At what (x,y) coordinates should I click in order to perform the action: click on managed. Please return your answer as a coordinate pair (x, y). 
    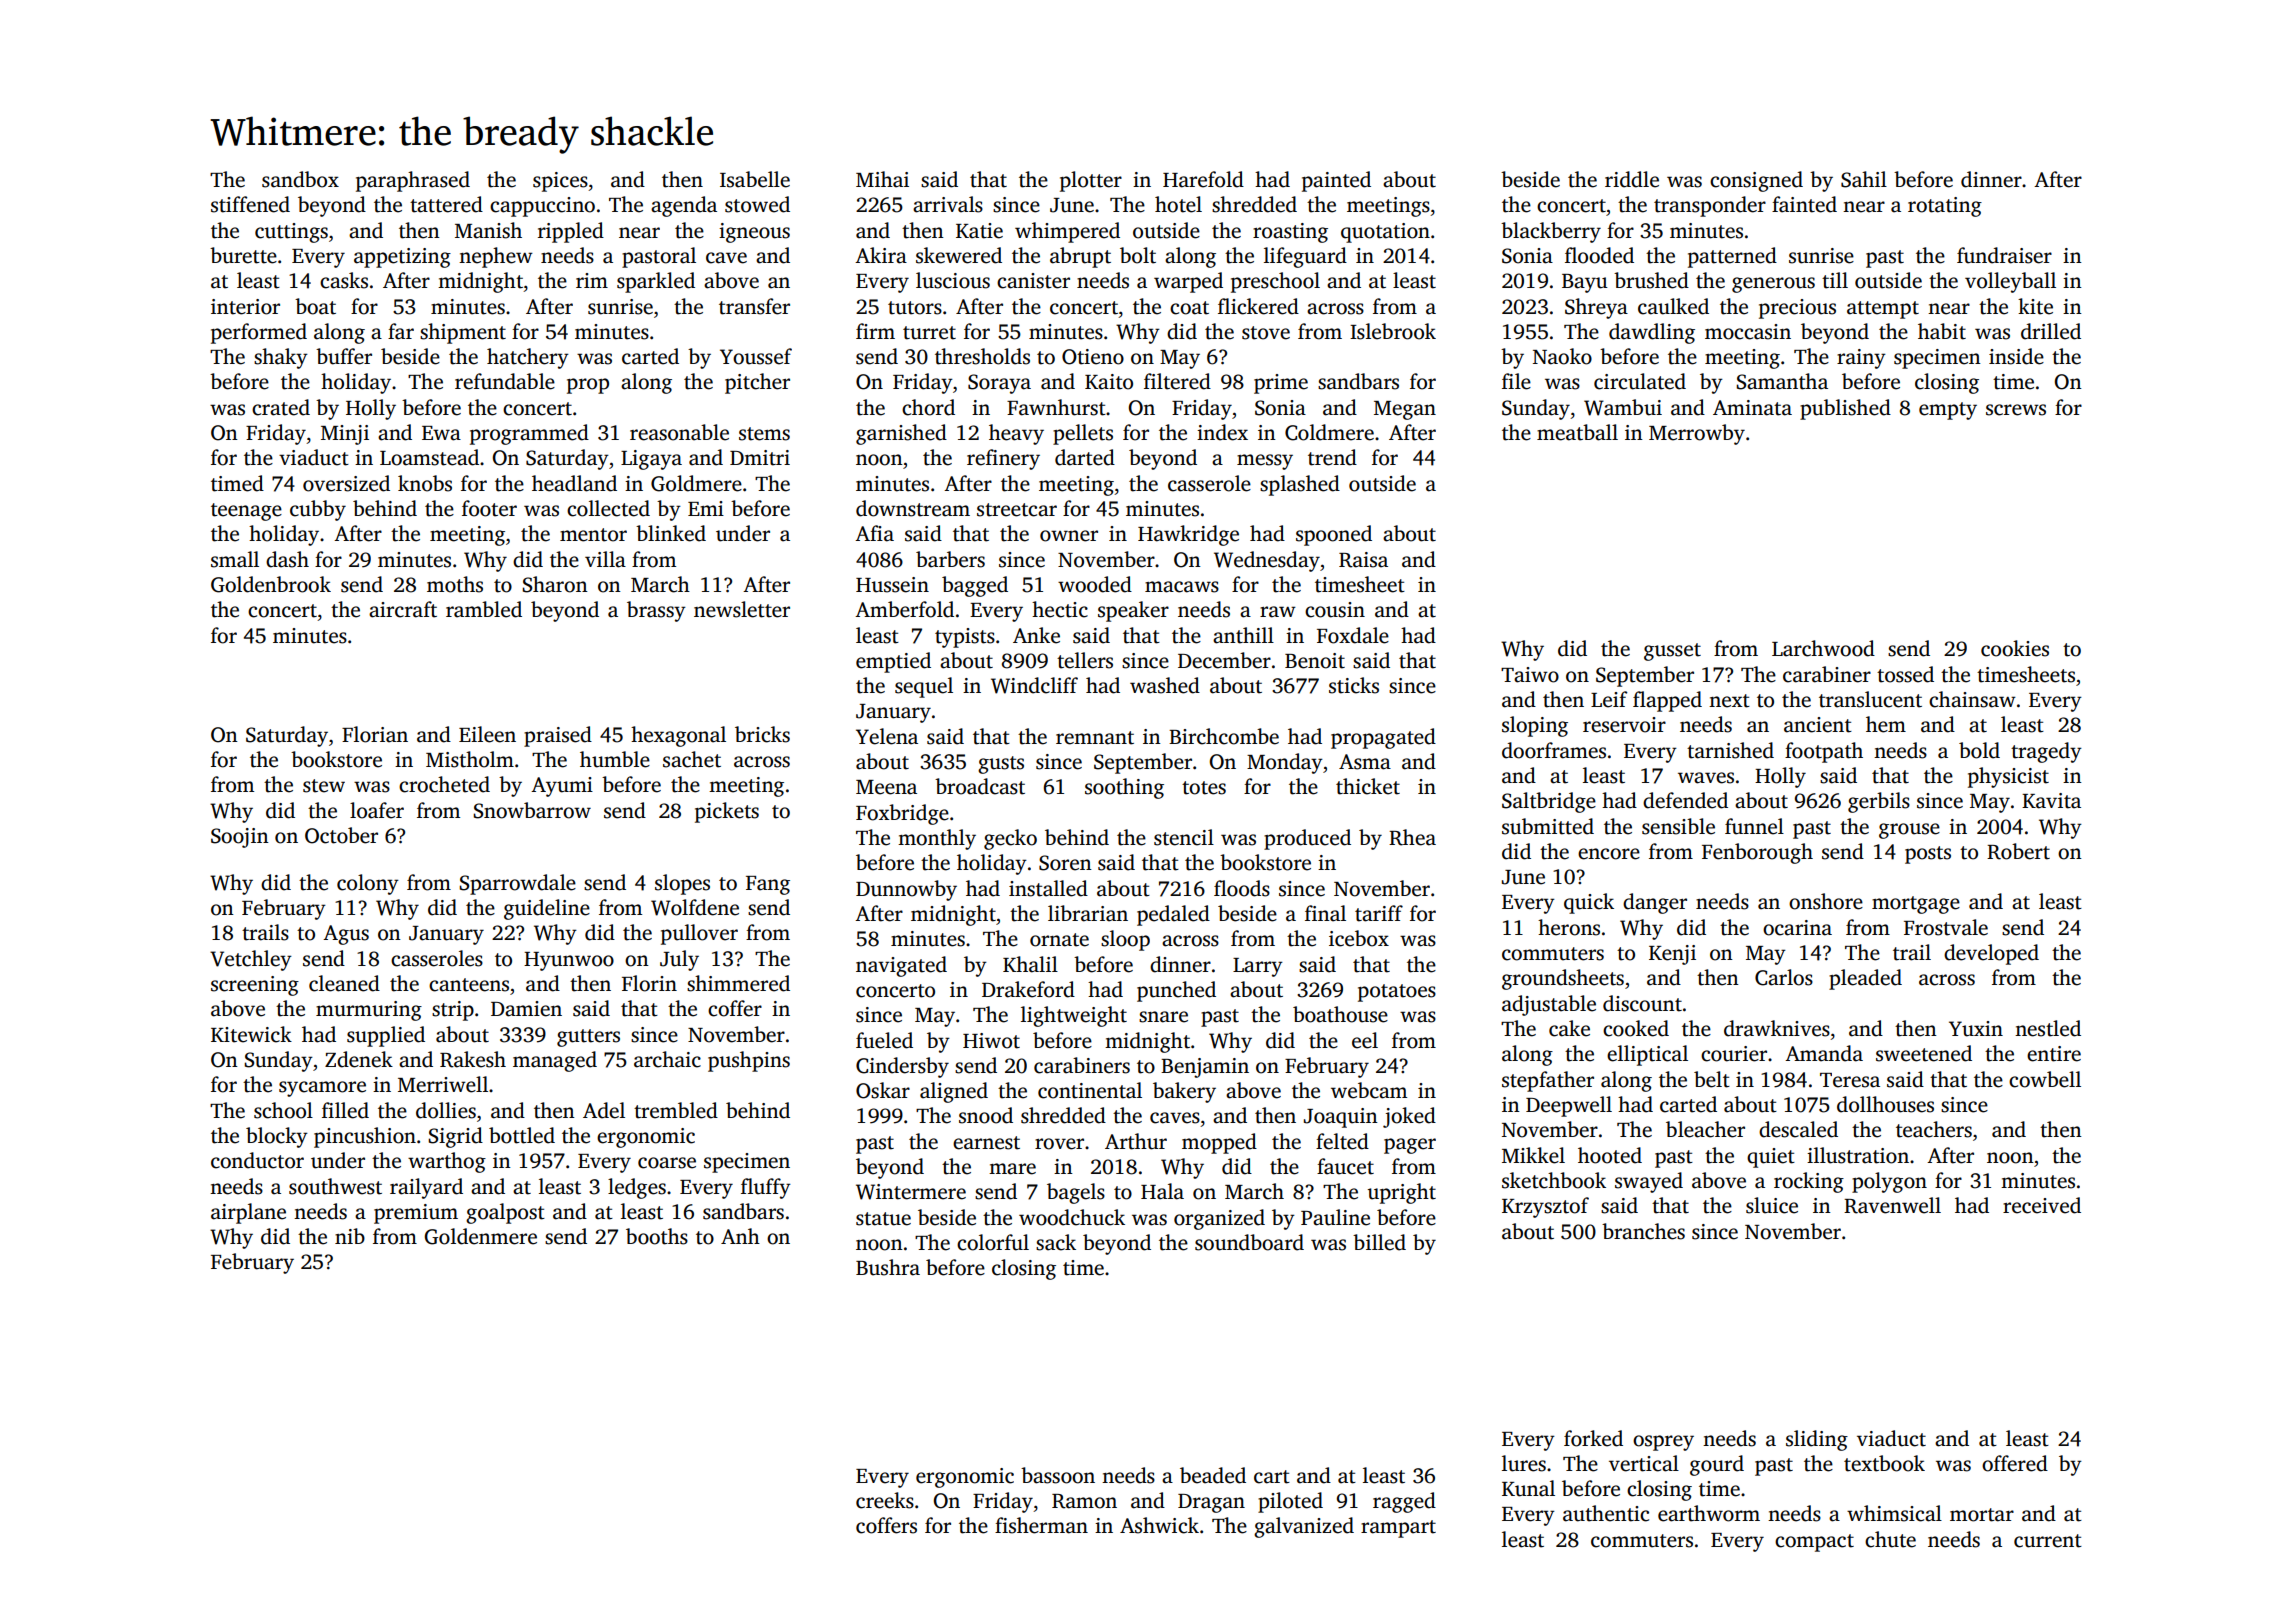
    Looking at the image, I should click on (555, 1061).
